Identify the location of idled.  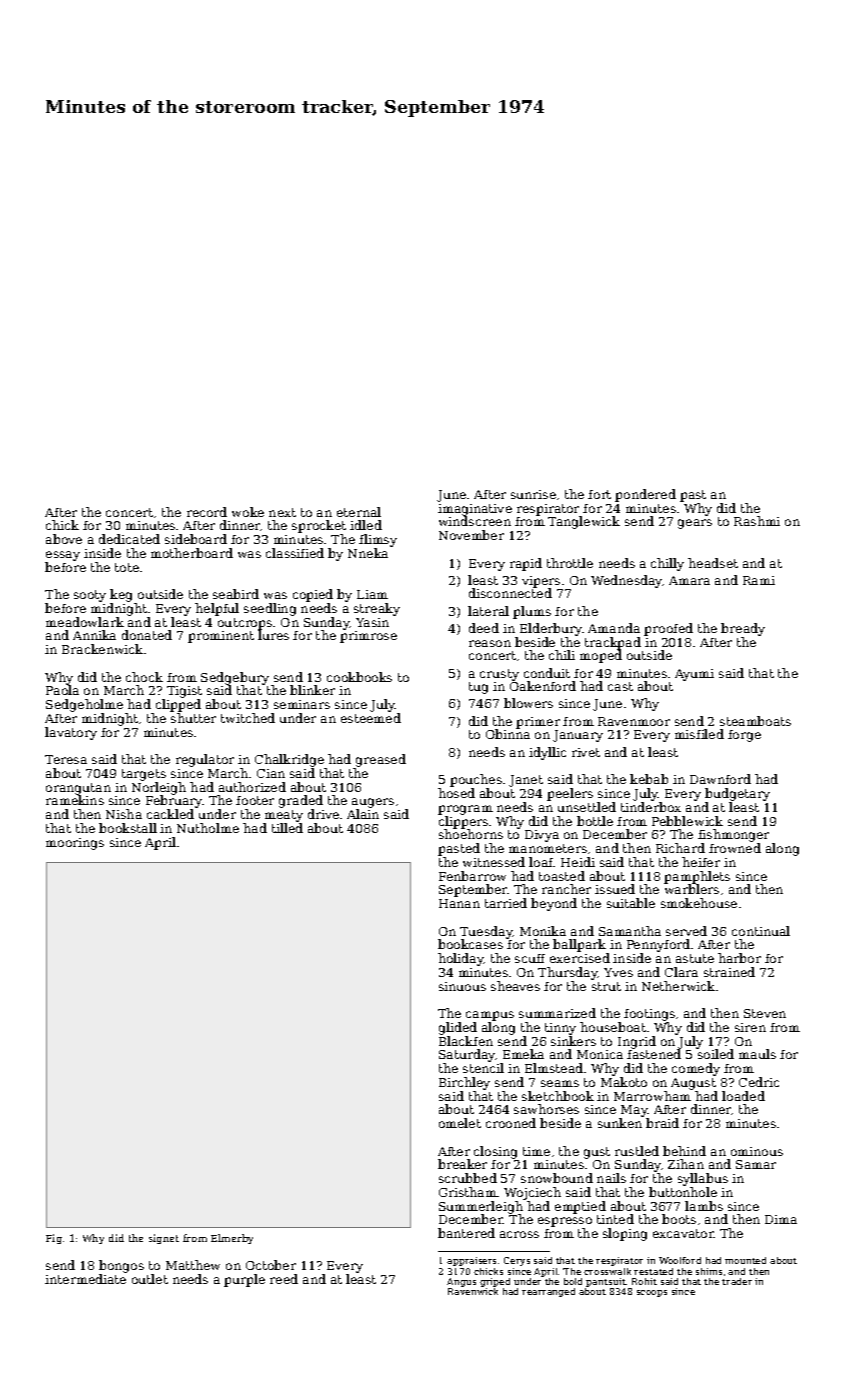
(366, 525).
